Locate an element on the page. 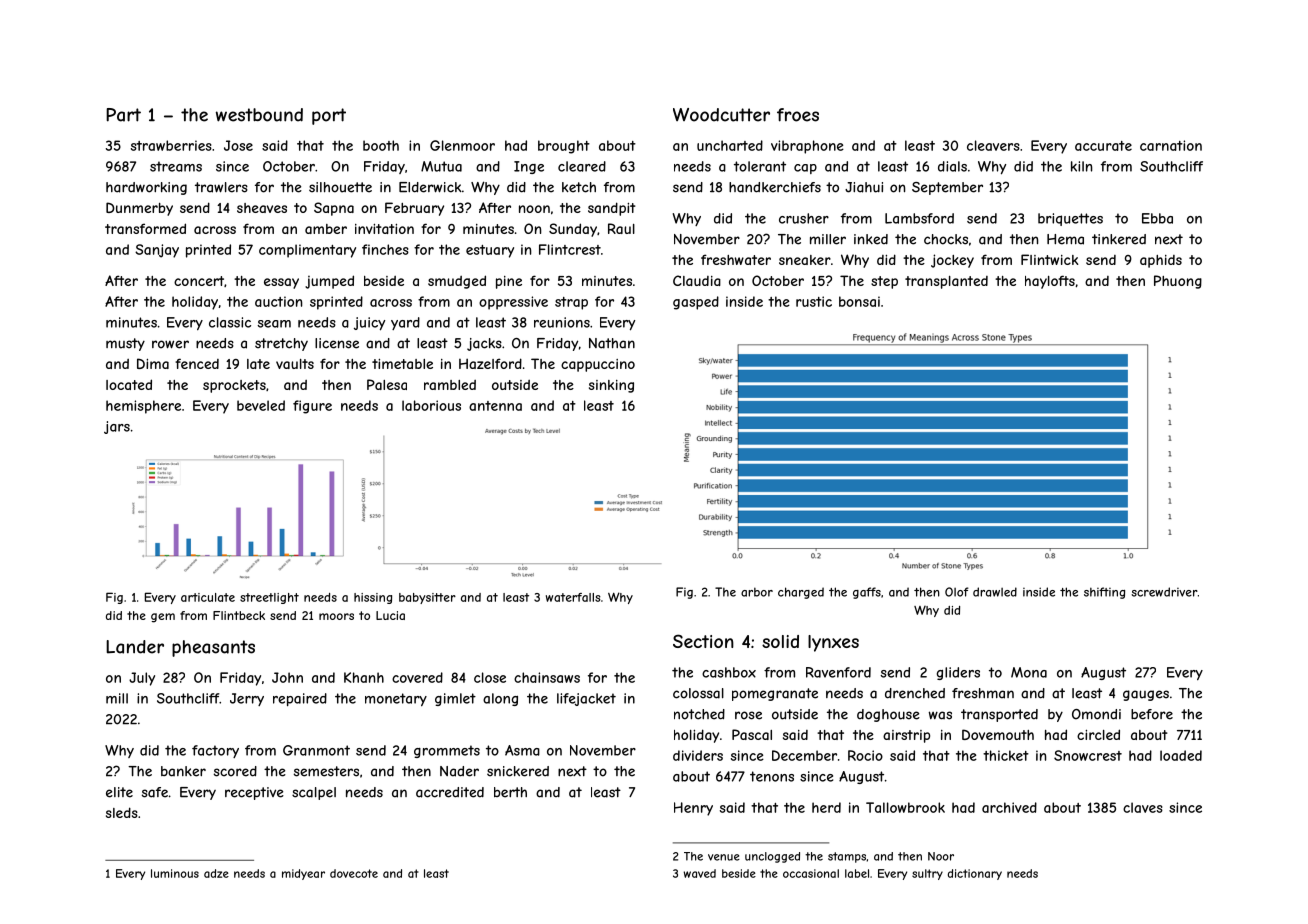 The height and width of the page is (924, 1308). receptive is located at coordinates (254, 793).
